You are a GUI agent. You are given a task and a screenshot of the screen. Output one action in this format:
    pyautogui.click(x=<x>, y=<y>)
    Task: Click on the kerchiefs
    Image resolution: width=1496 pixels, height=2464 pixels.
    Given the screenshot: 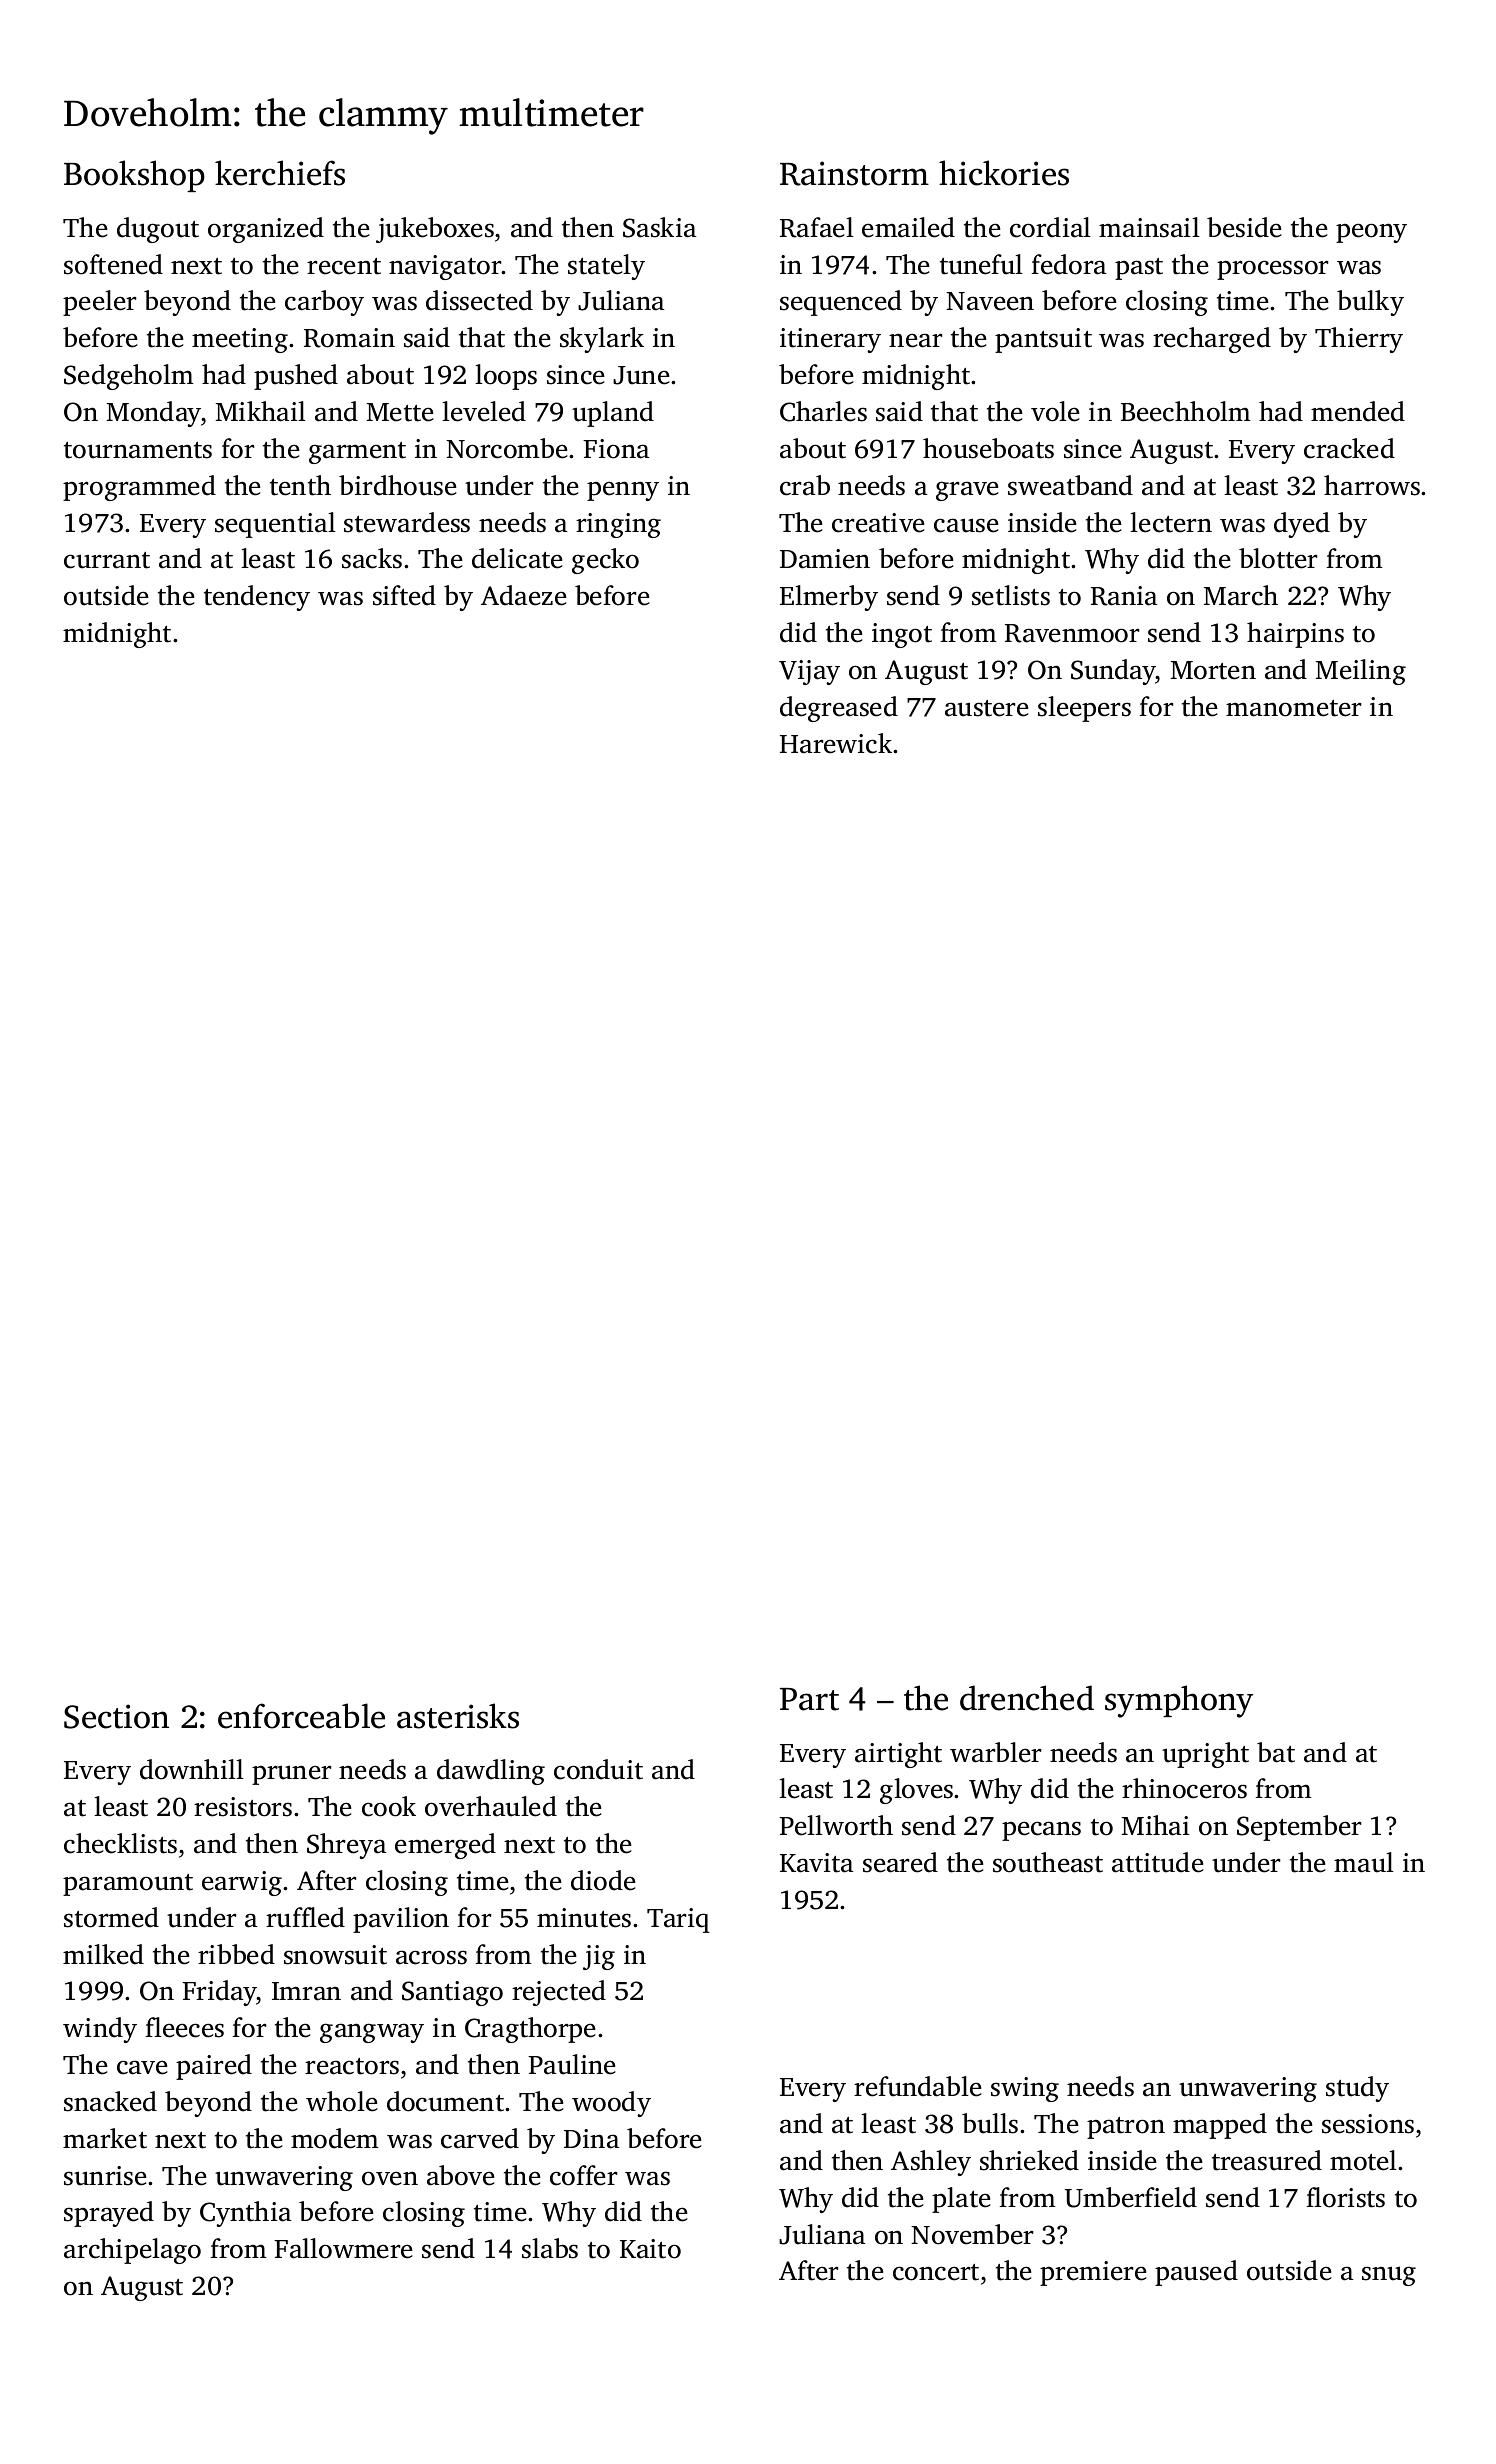 What is the action you would take?
    pyautogui.click(x=280, y=173)
